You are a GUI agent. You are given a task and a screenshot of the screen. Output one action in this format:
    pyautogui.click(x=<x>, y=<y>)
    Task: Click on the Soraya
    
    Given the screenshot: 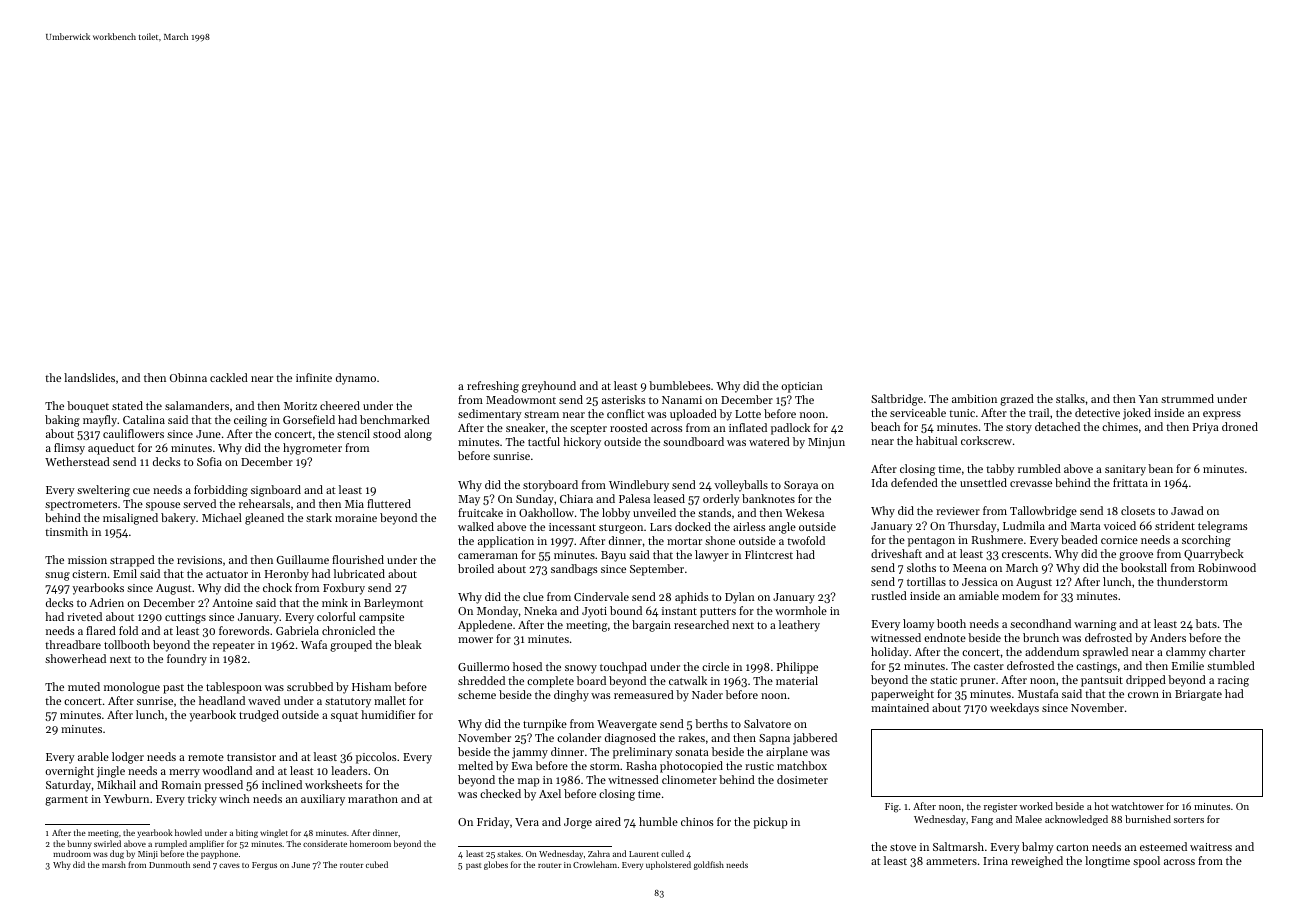 What is the action you would take?
    pyautogui.click(x=801, y=486)
